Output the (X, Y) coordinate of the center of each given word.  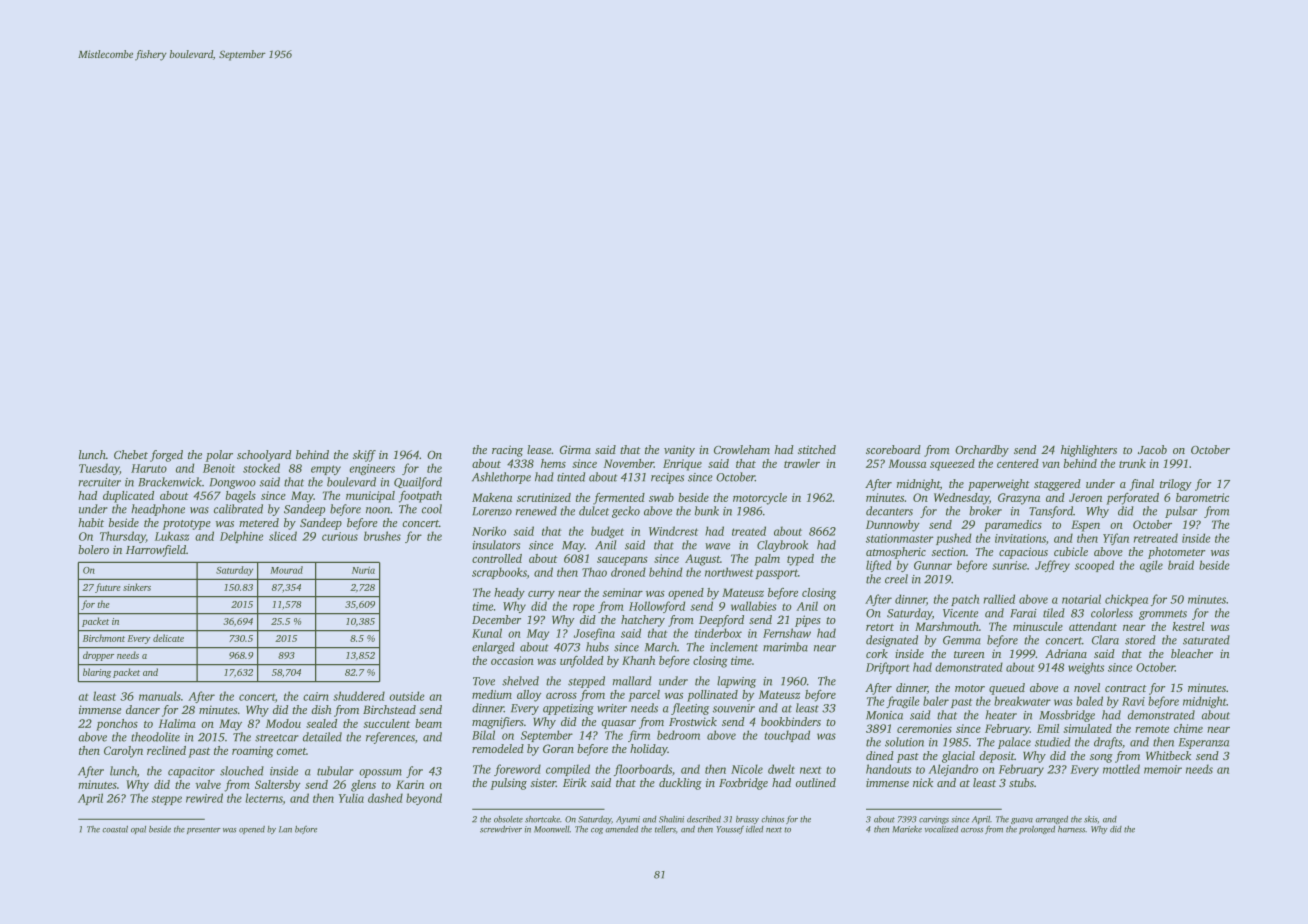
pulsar (1181, 512)
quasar (619, 724)
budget (607, 532)
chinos (772, 819)
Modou (283, 723)
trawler (802, 463)
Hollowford (657, 607)
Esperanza (1204, 743)
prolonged (1037, 830)
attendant (1093, 626)
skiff (364, 456)
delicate (168, 638)
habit (91, 522)
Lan (285, 829)
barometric (1202, 497)
